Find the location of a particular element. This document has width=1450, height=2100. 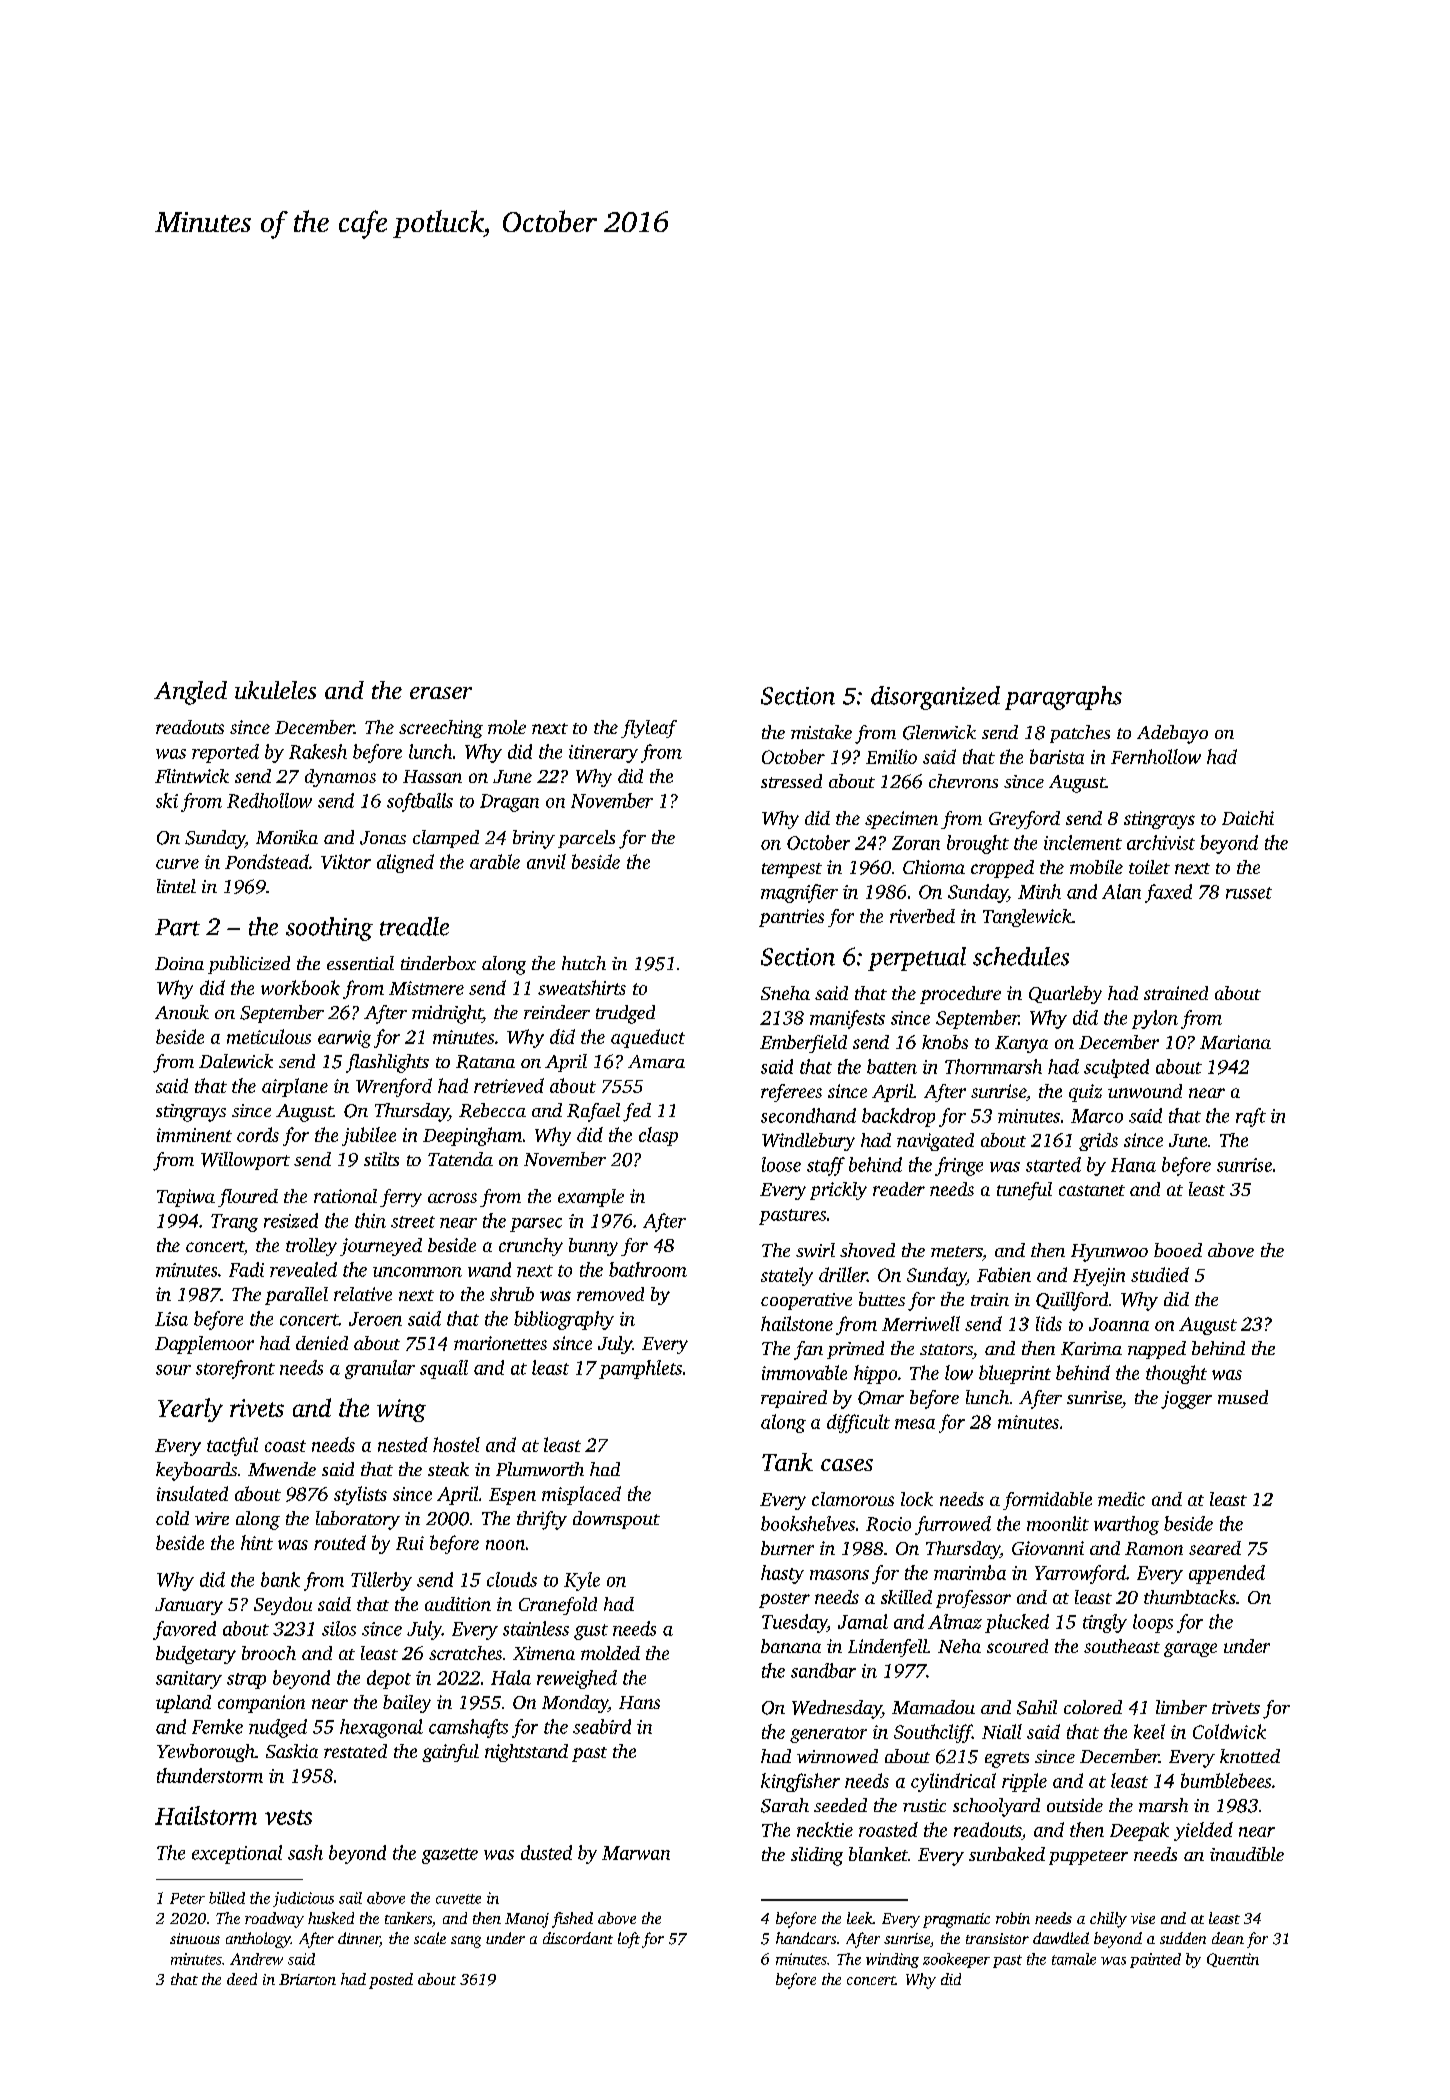

restated is located at coordinates (355, 1751).
